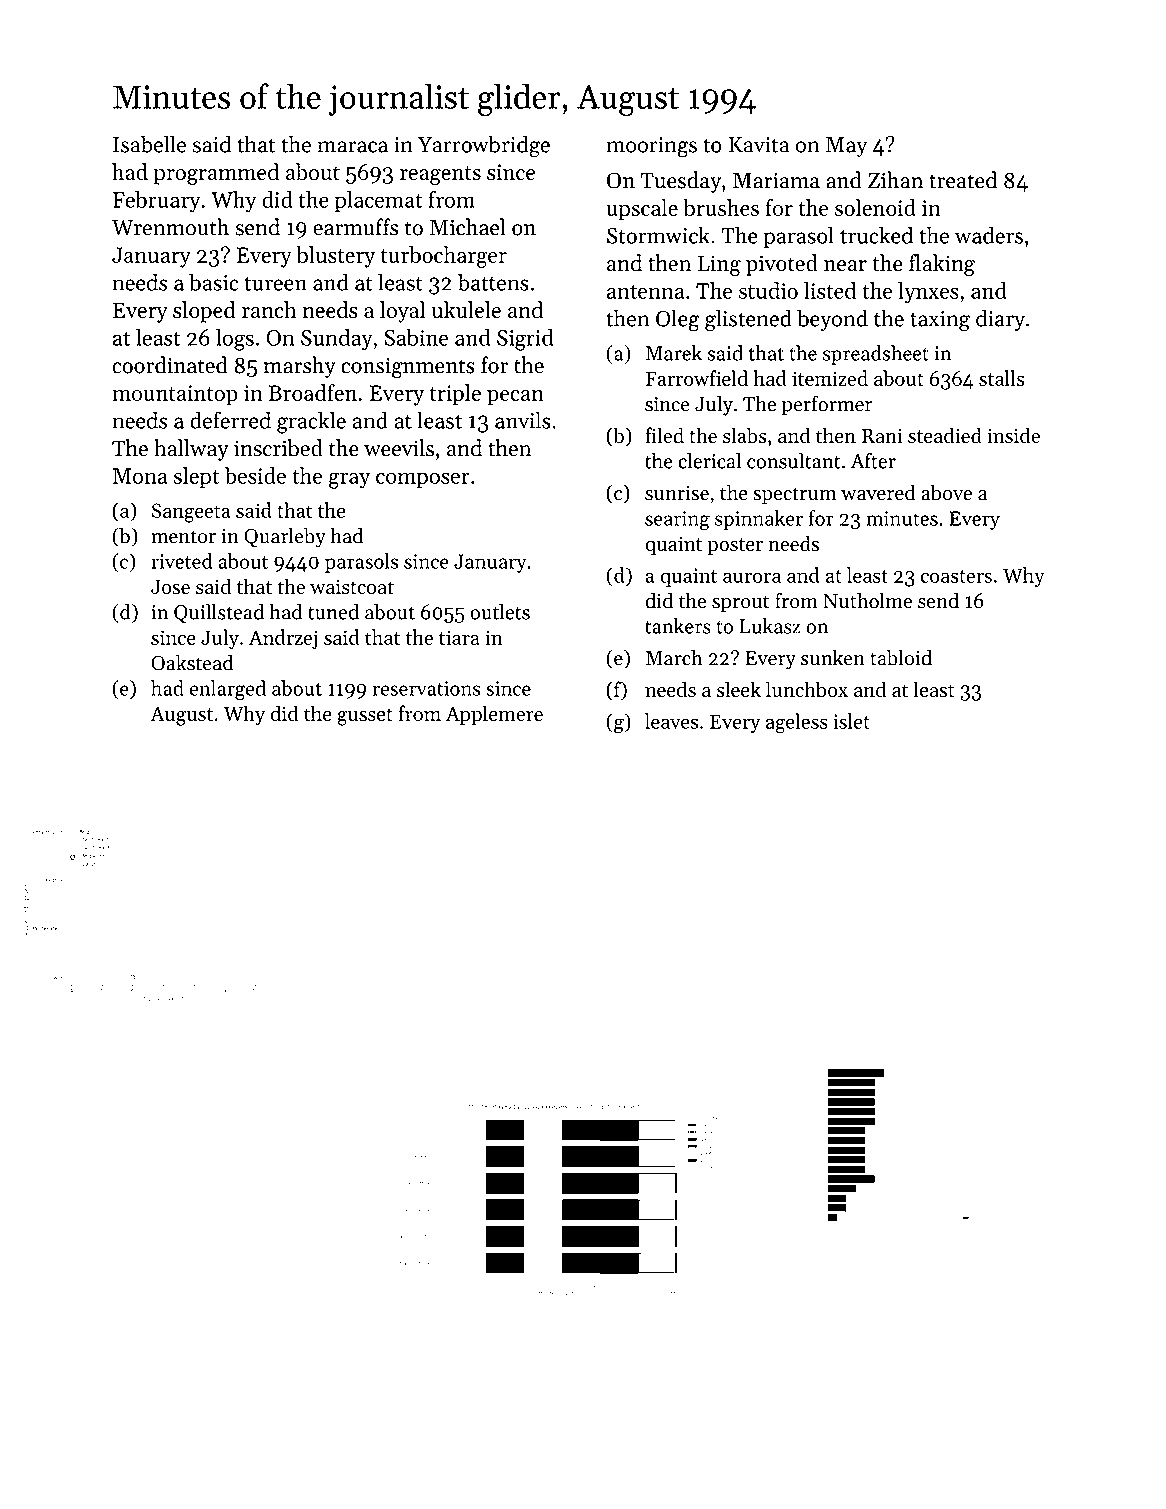 This document has width=1166, height=1509. I want to click on Yarrowbridge, so click(484, 146).
